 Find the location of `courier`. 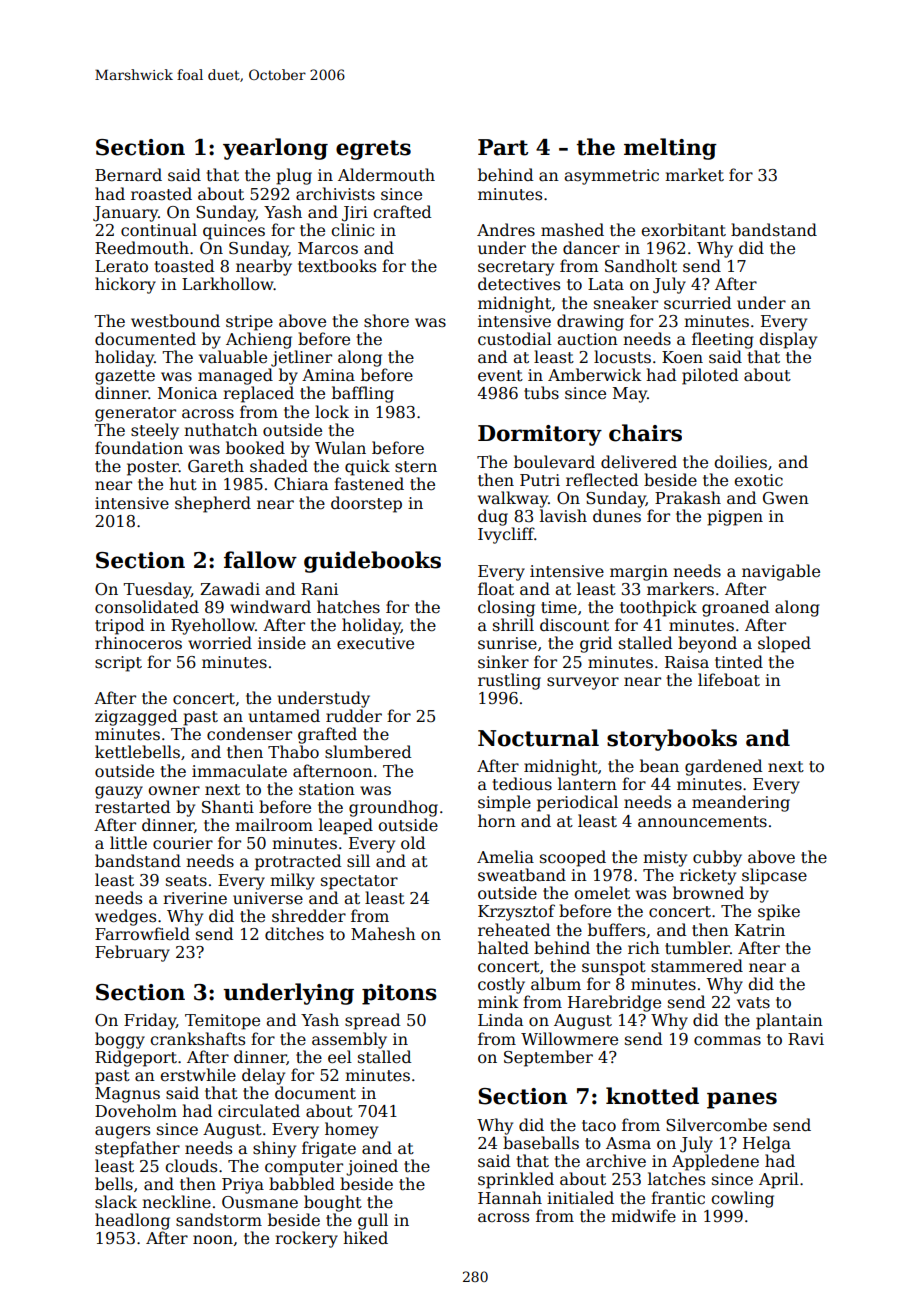

courier is located at coordinates (183, 843).
